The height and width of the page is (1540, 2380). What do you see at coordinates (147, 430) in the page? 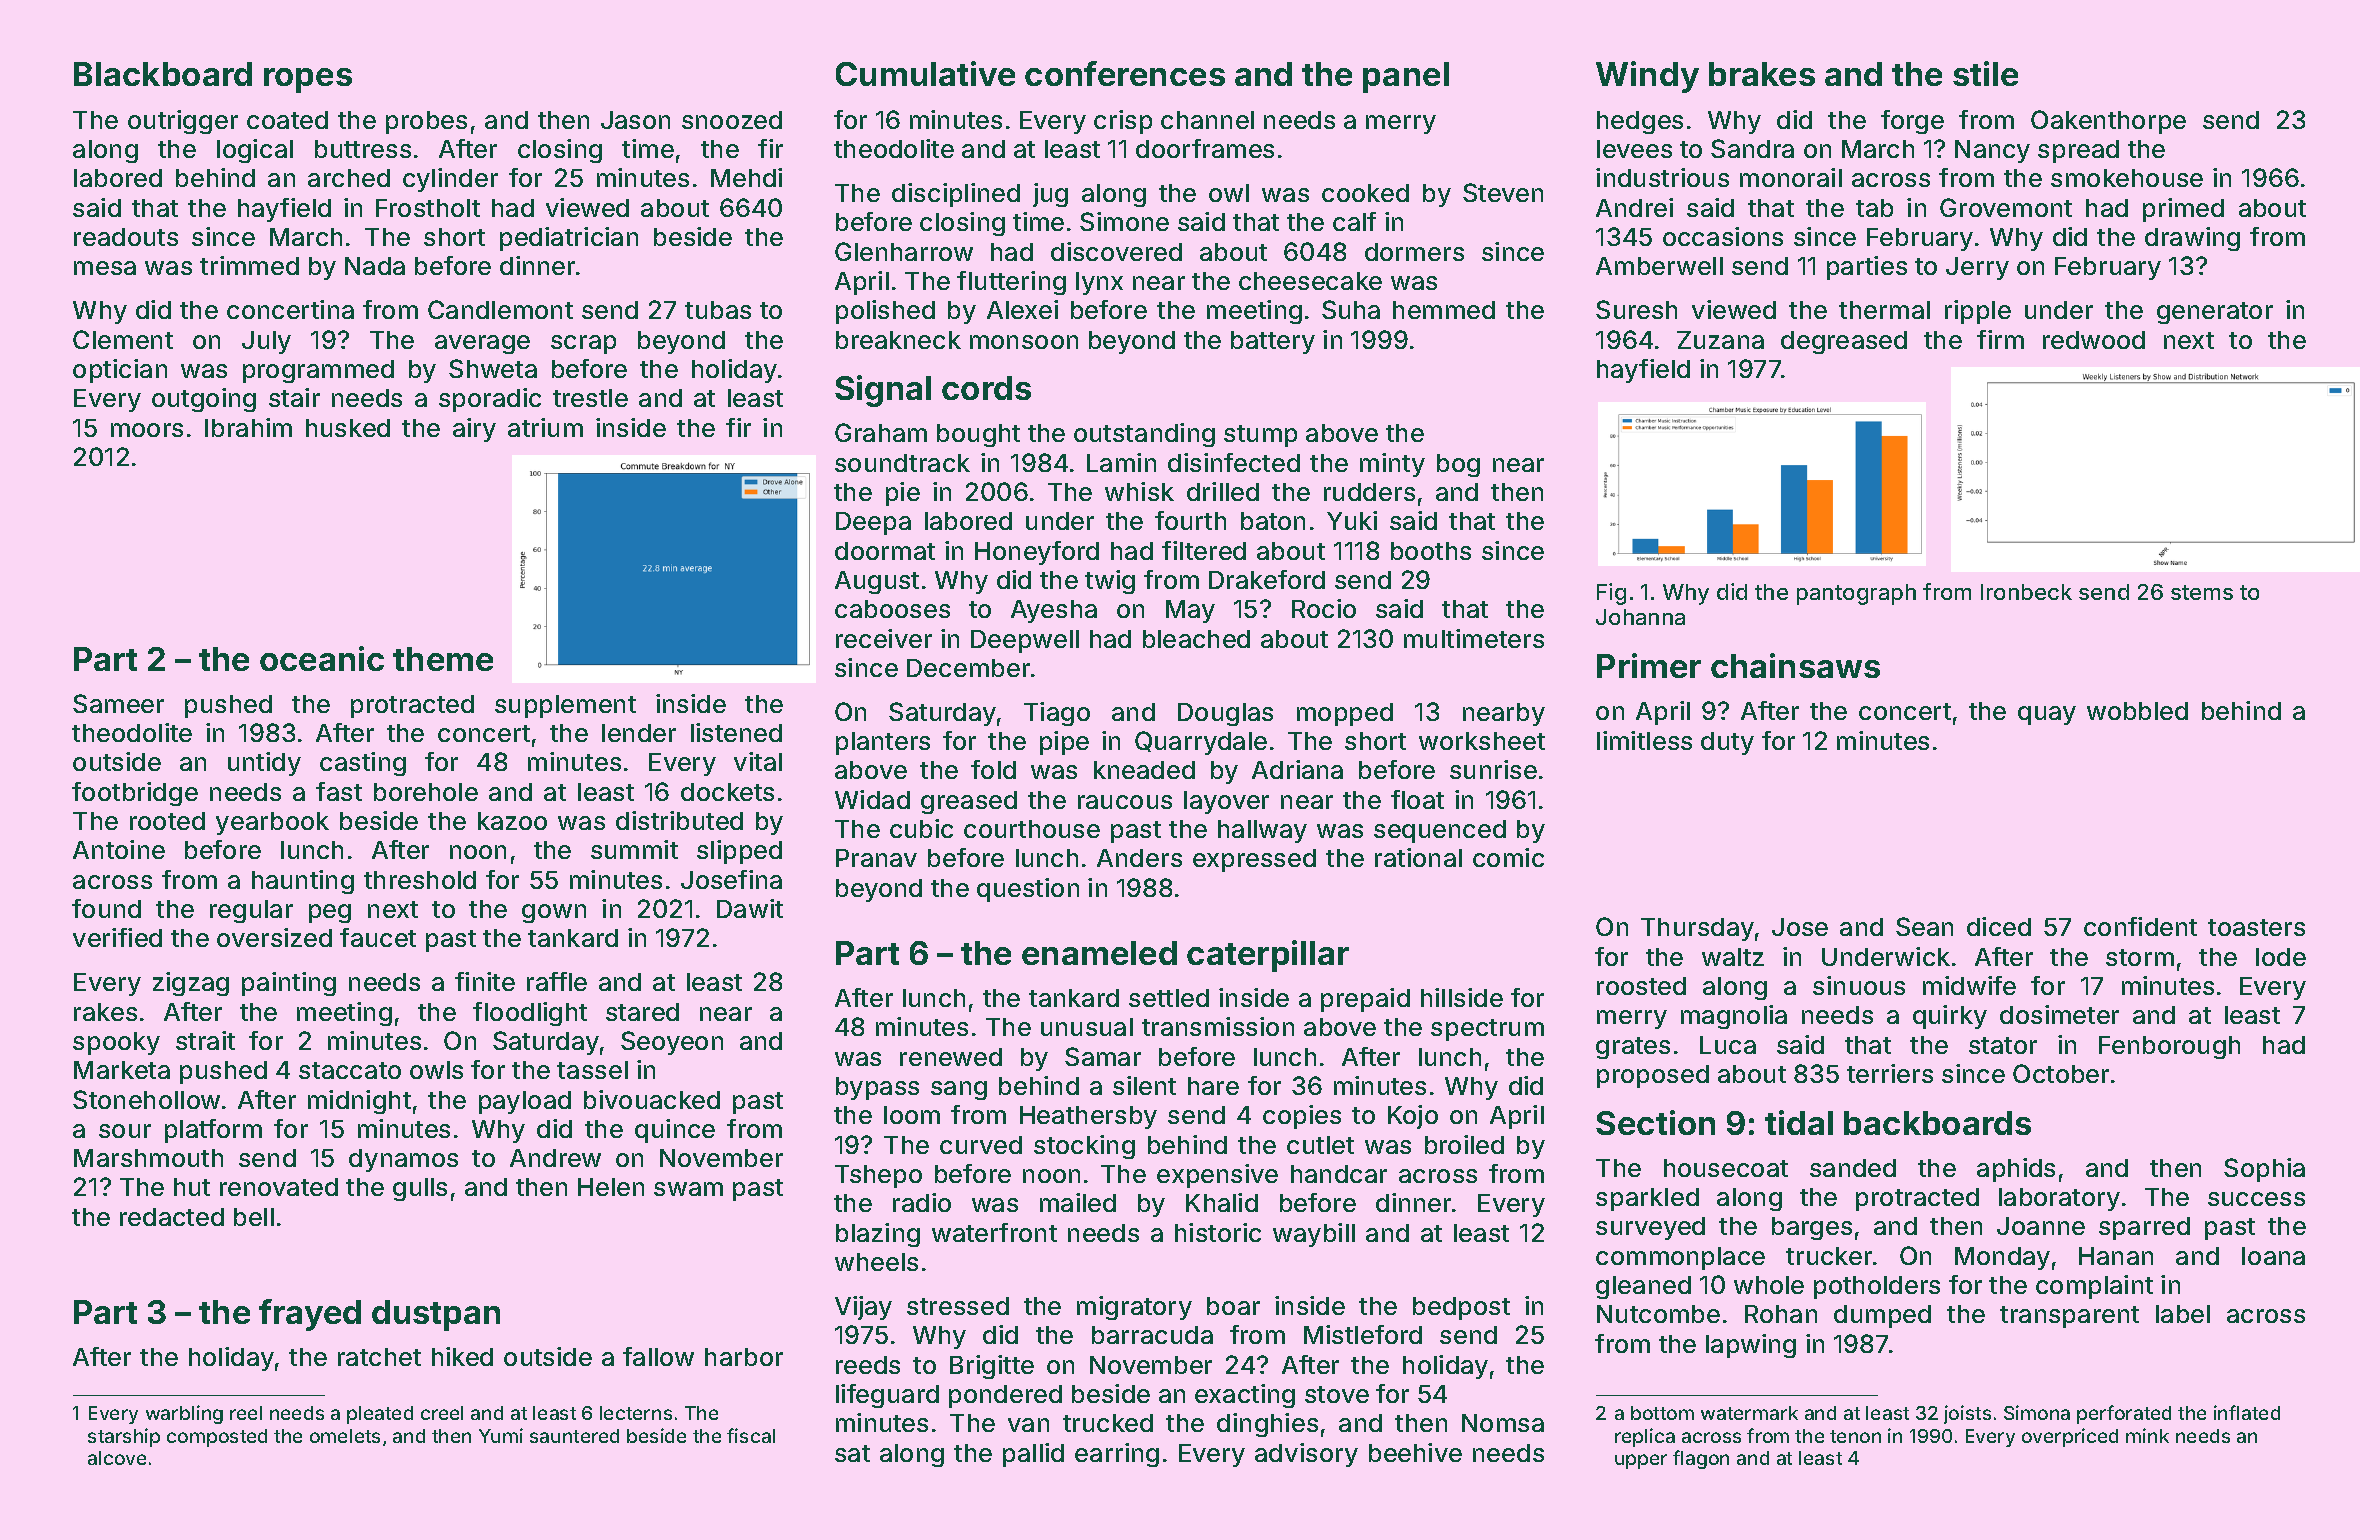
I see `moors` at bounding box center [147, 430].
